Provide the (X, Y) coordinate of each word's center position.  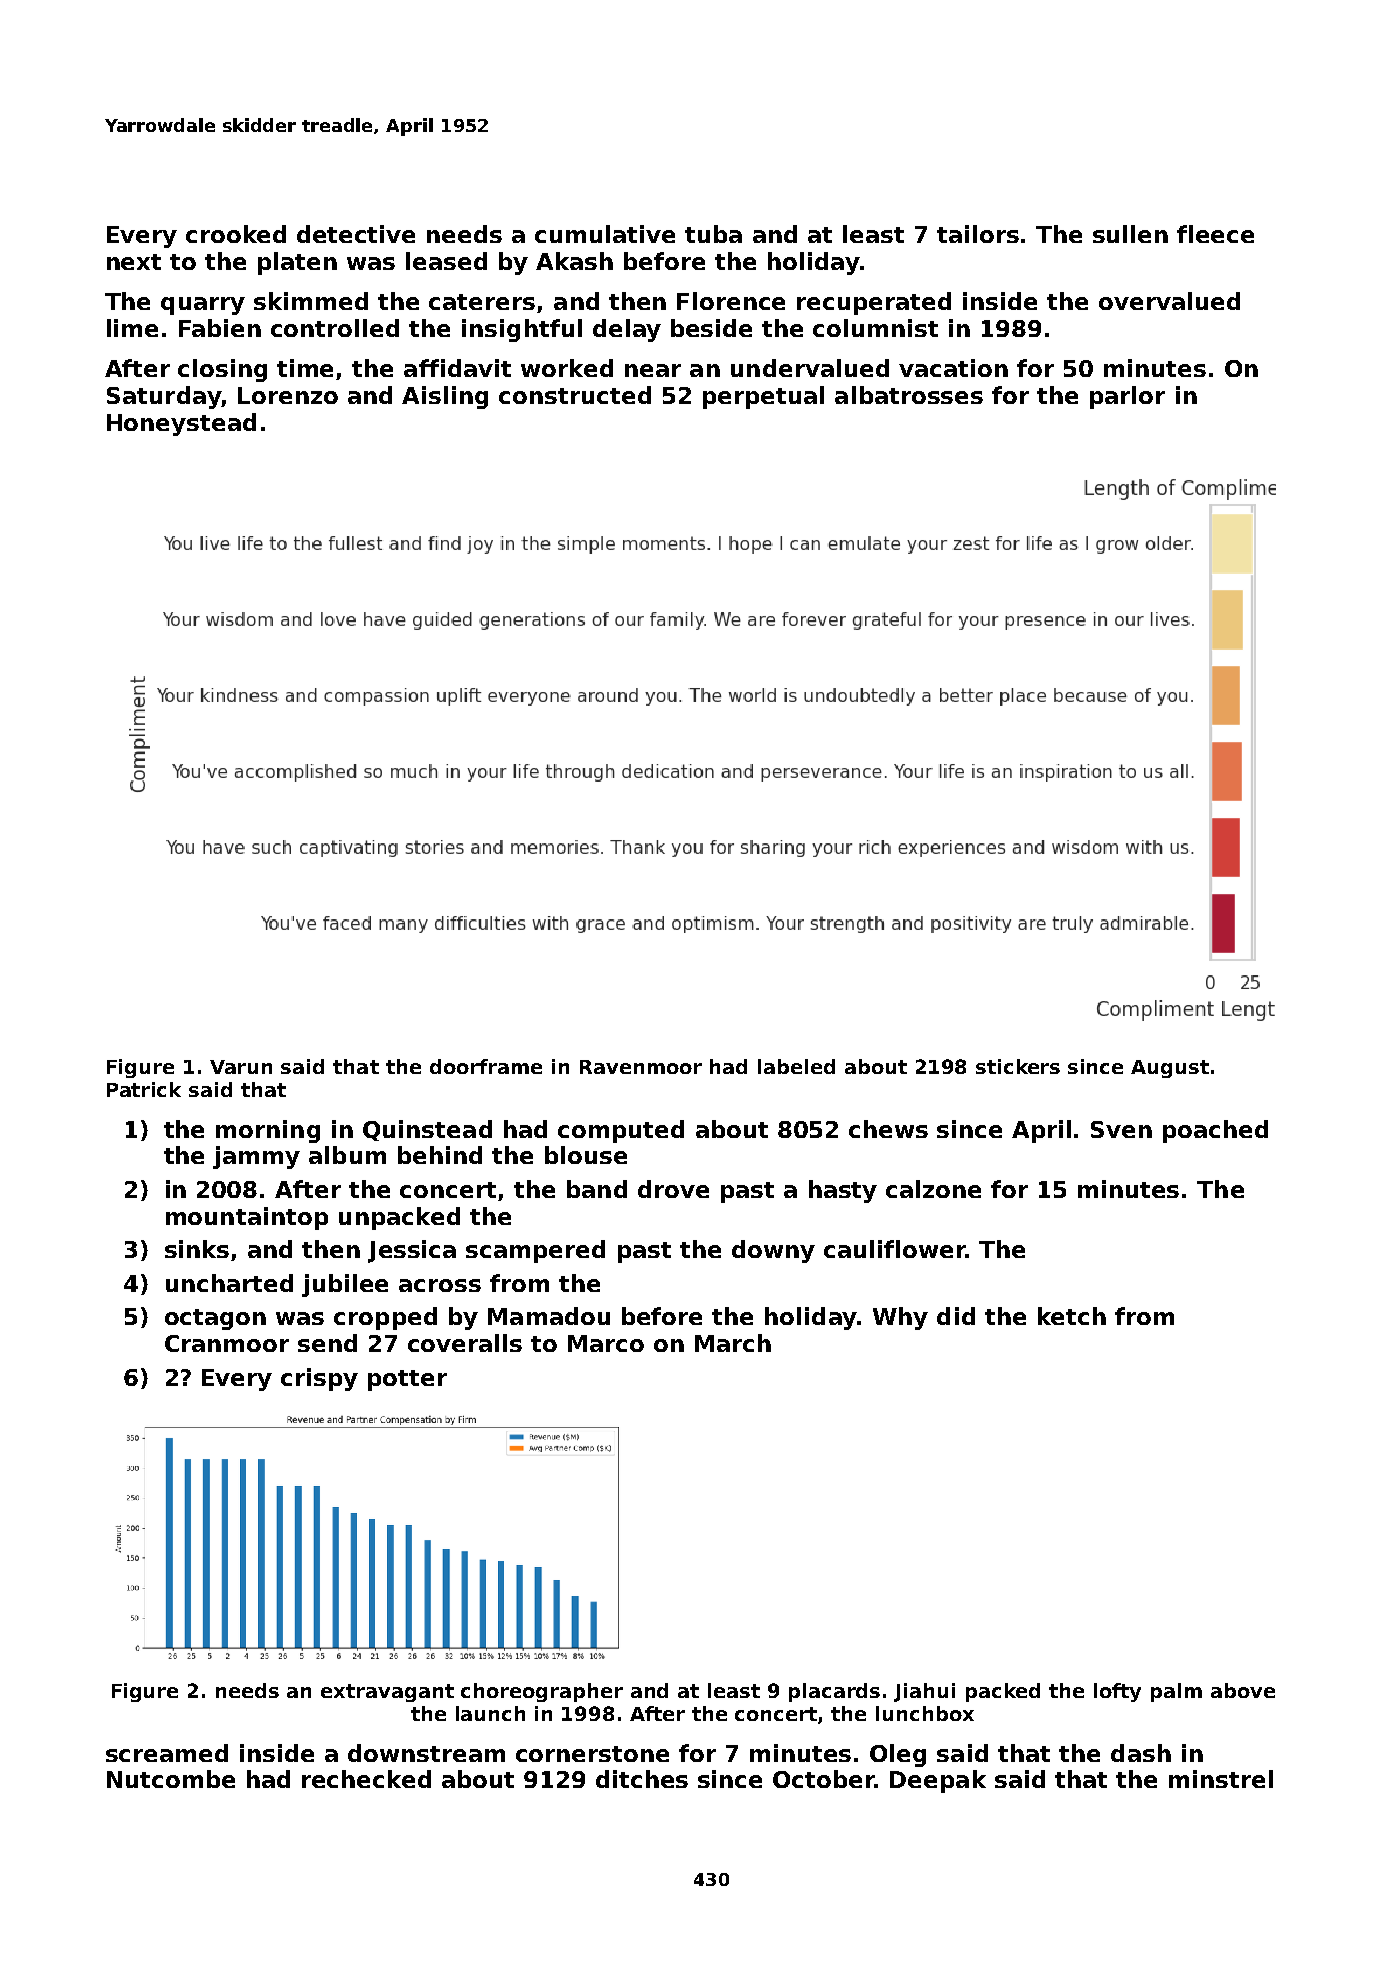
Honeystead (181, 424)
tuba (713, 234)
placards (834, 1692)
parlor (1127, 397)
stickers (1018, 1066)
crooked (236, 234)
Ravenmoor (641, 1067)
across (440, 1285)
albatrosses (909, 395)
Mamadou (549, 1316)
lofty (1117, 1692)
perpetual (763, 397)
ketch (1072, 1316)
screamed (167, 1753)
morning (268, 1131)
